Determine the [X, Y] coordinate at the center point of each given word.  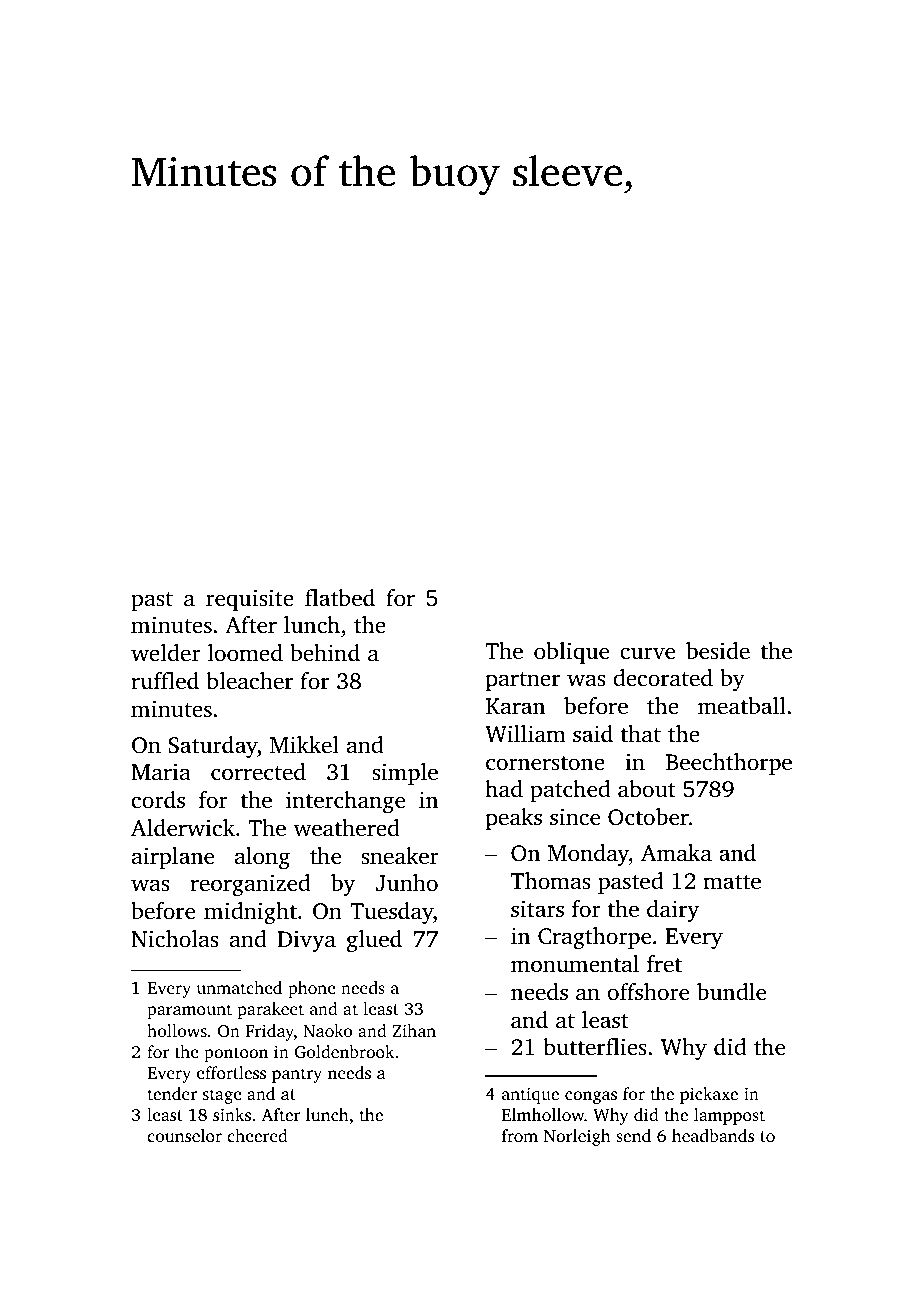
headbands [713, 1135]
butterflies [595, 1047]
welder [166, 653]
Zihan [414, 1030]
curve [647, 653]
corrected [258, 772]
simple [405, 774]
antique [530, 1095]
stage [222, 1096]
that [641, 733]
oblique [571, 653]
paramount [189, 1011]
